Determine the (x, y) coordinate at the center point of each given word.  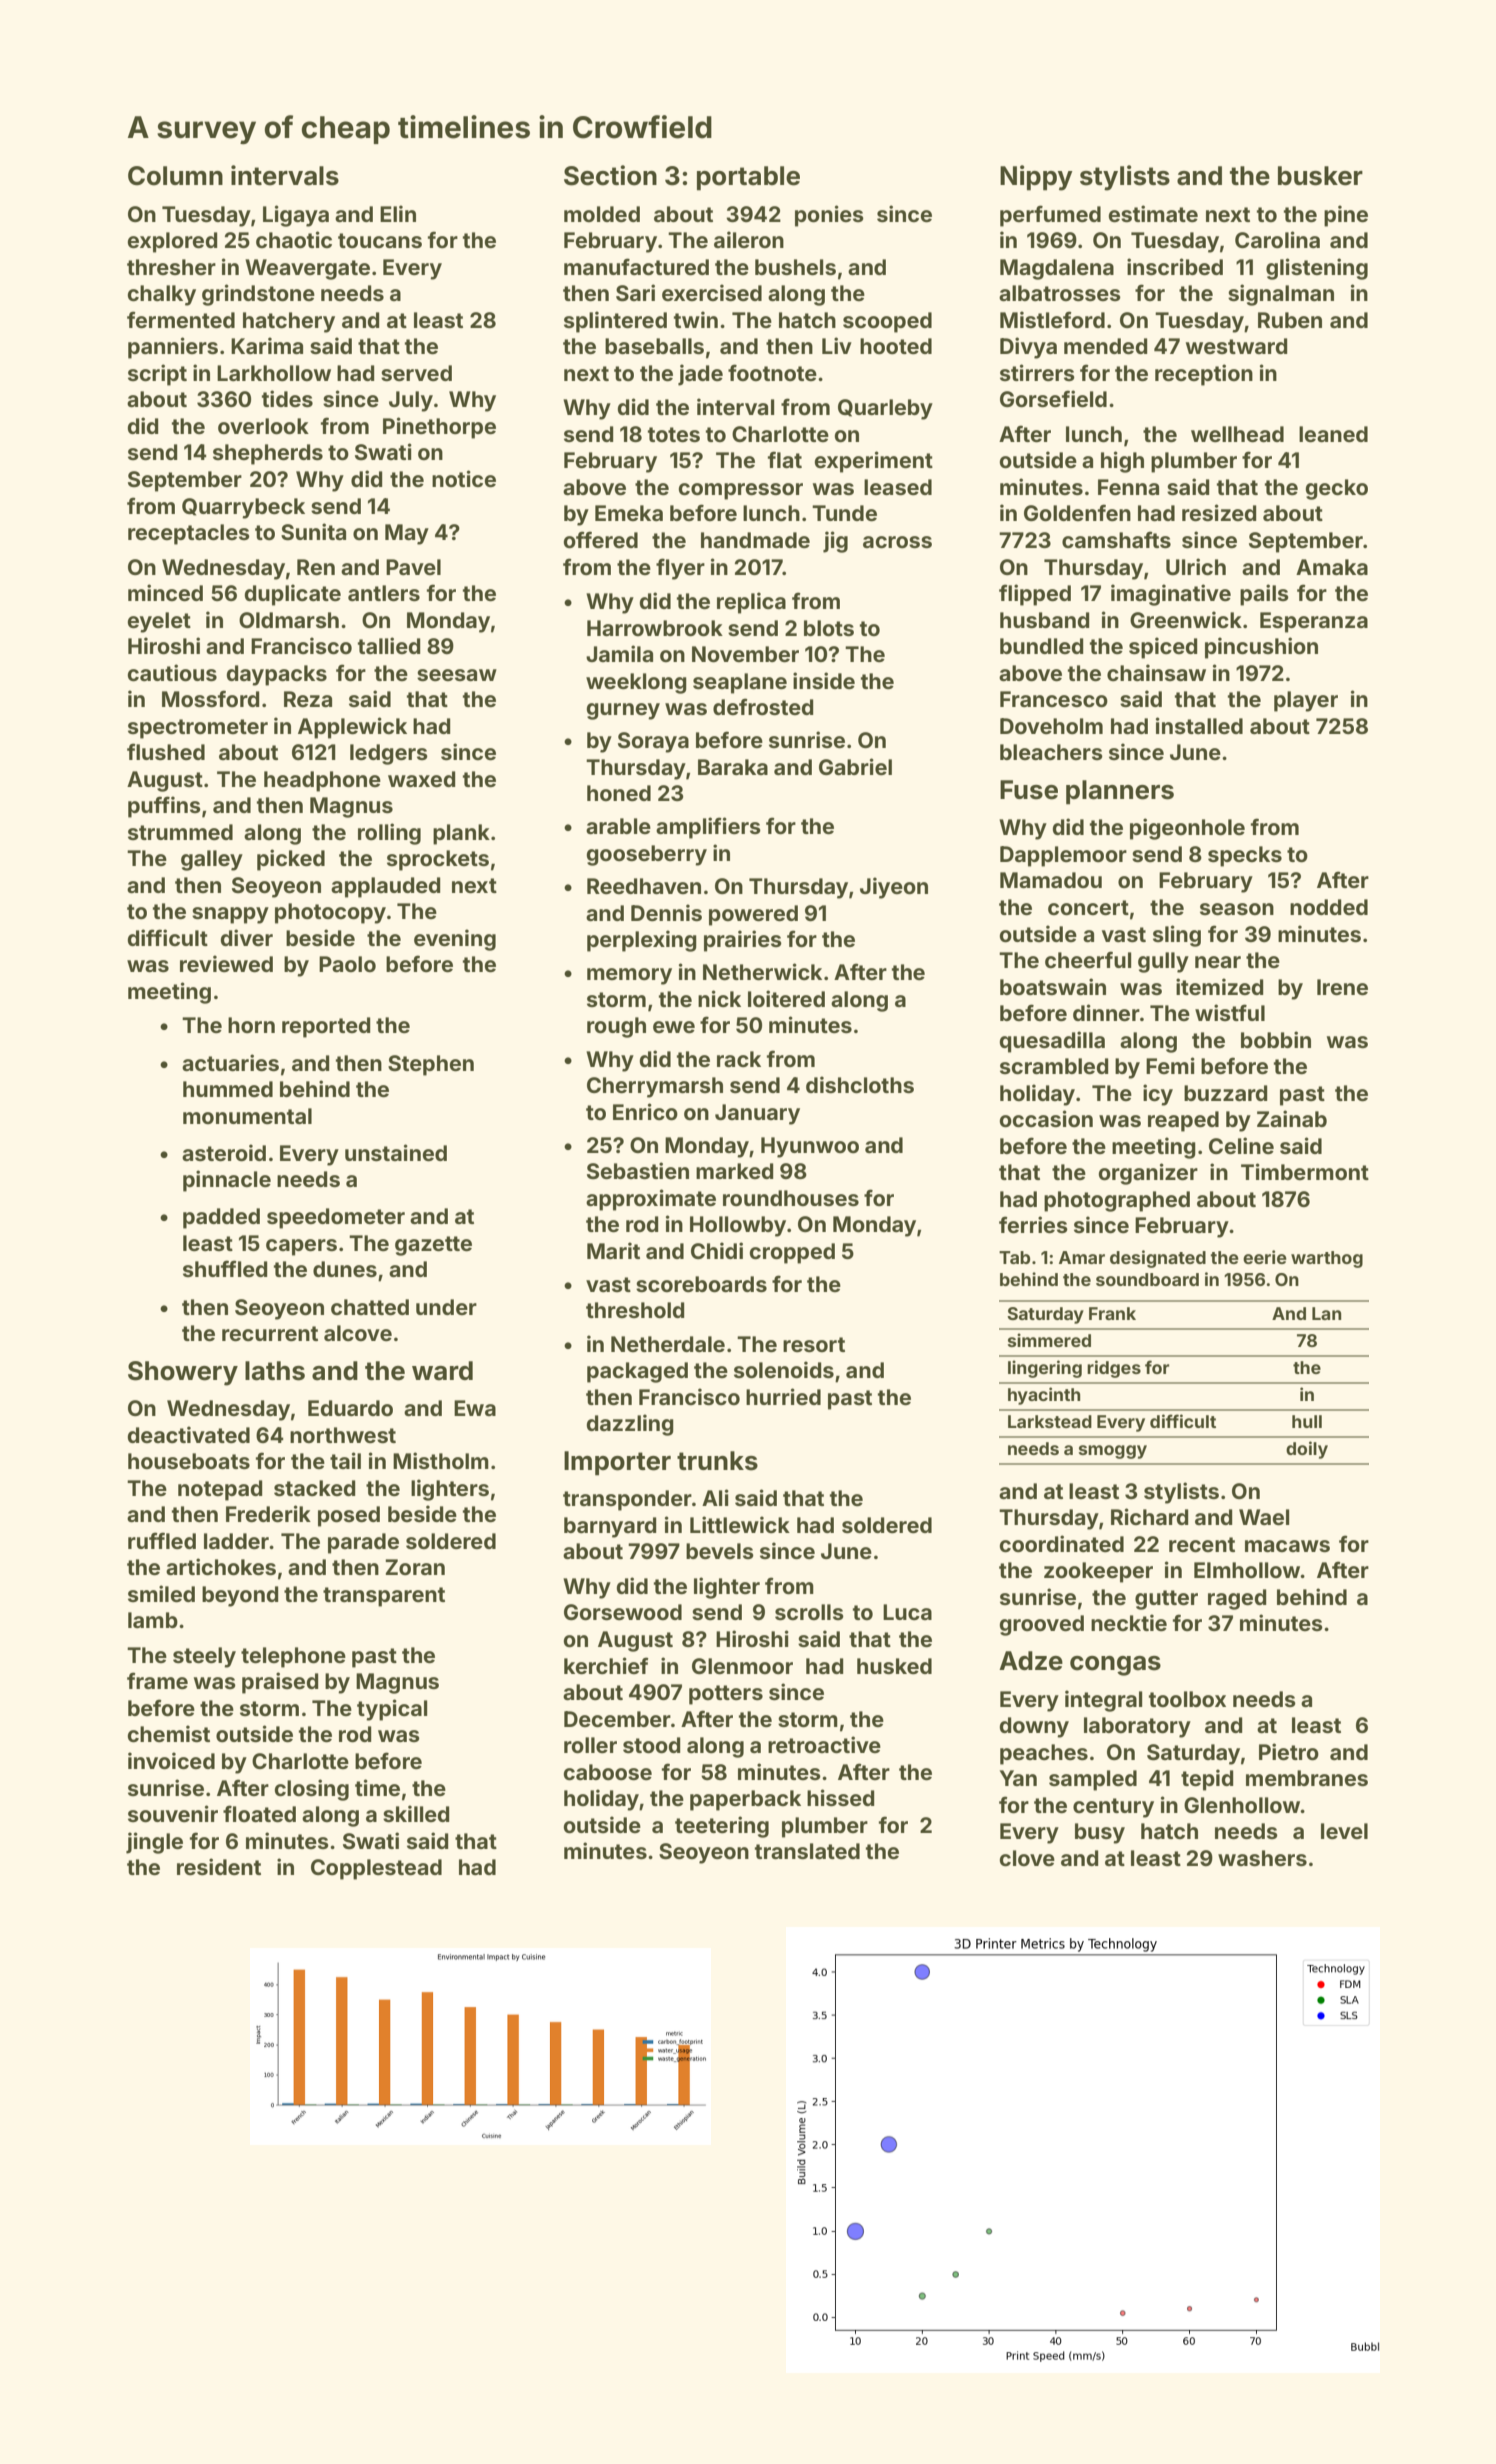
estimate (1153, 213)
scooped (887, 322)
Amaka (1332, 567)
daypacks (277, 675)
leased (898, 487)
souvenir (173, 1813)
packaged (637, 1372)
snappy (230, 915)
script (157, 375)
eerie (1265, 1257)
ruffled (162, 1540)
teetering (722, 1827)
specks (1245, 856)
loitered (786, 998)
